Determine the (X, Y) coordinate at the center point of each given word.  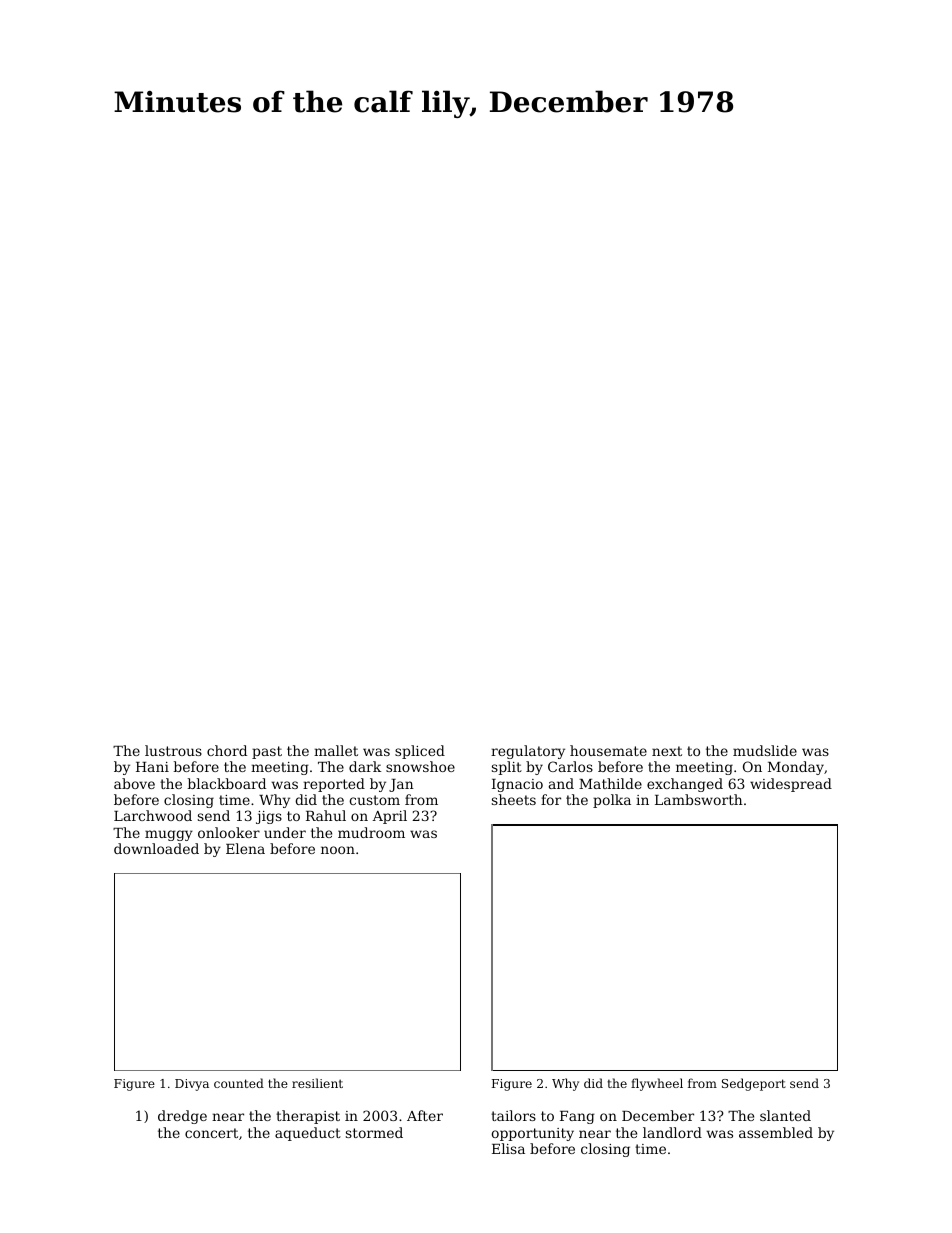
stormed (374, 1132)
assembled (776, 1132)
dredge (182, 1117)
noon (338, 850)
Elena (245, 848)
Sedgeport (754, 1084)
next (667, 751)
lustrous (173, 750)
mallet (336, 750)
